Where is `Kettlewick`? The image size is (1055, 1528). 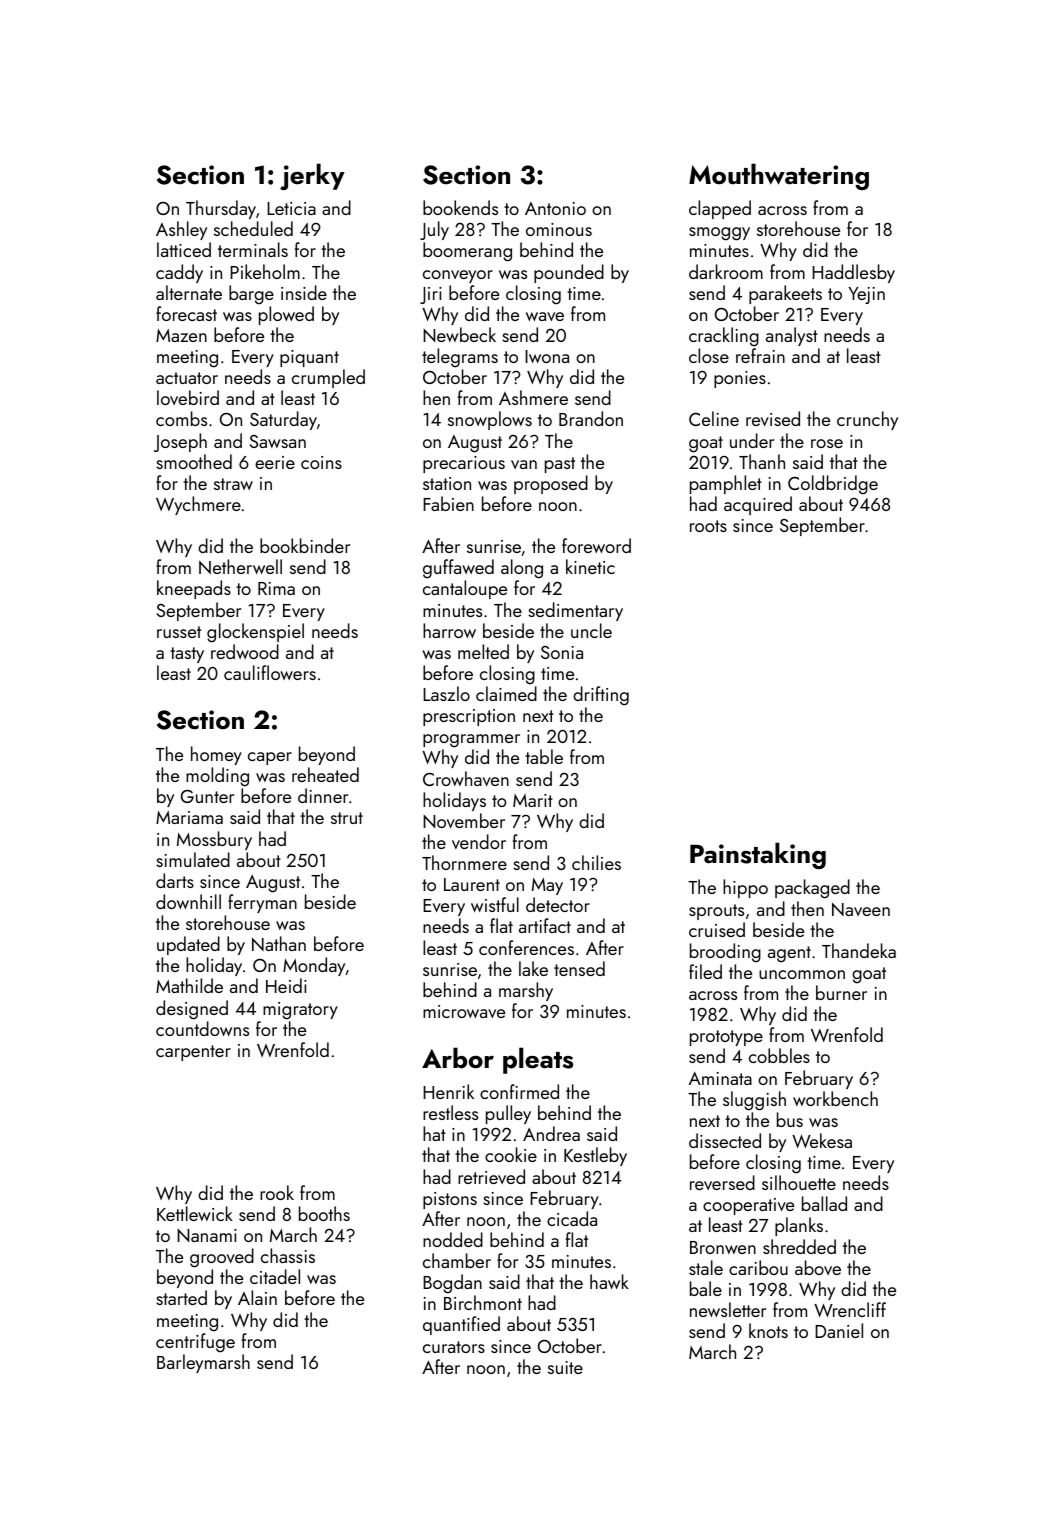
Kettlewick is located at coordinates (195, 1213).
